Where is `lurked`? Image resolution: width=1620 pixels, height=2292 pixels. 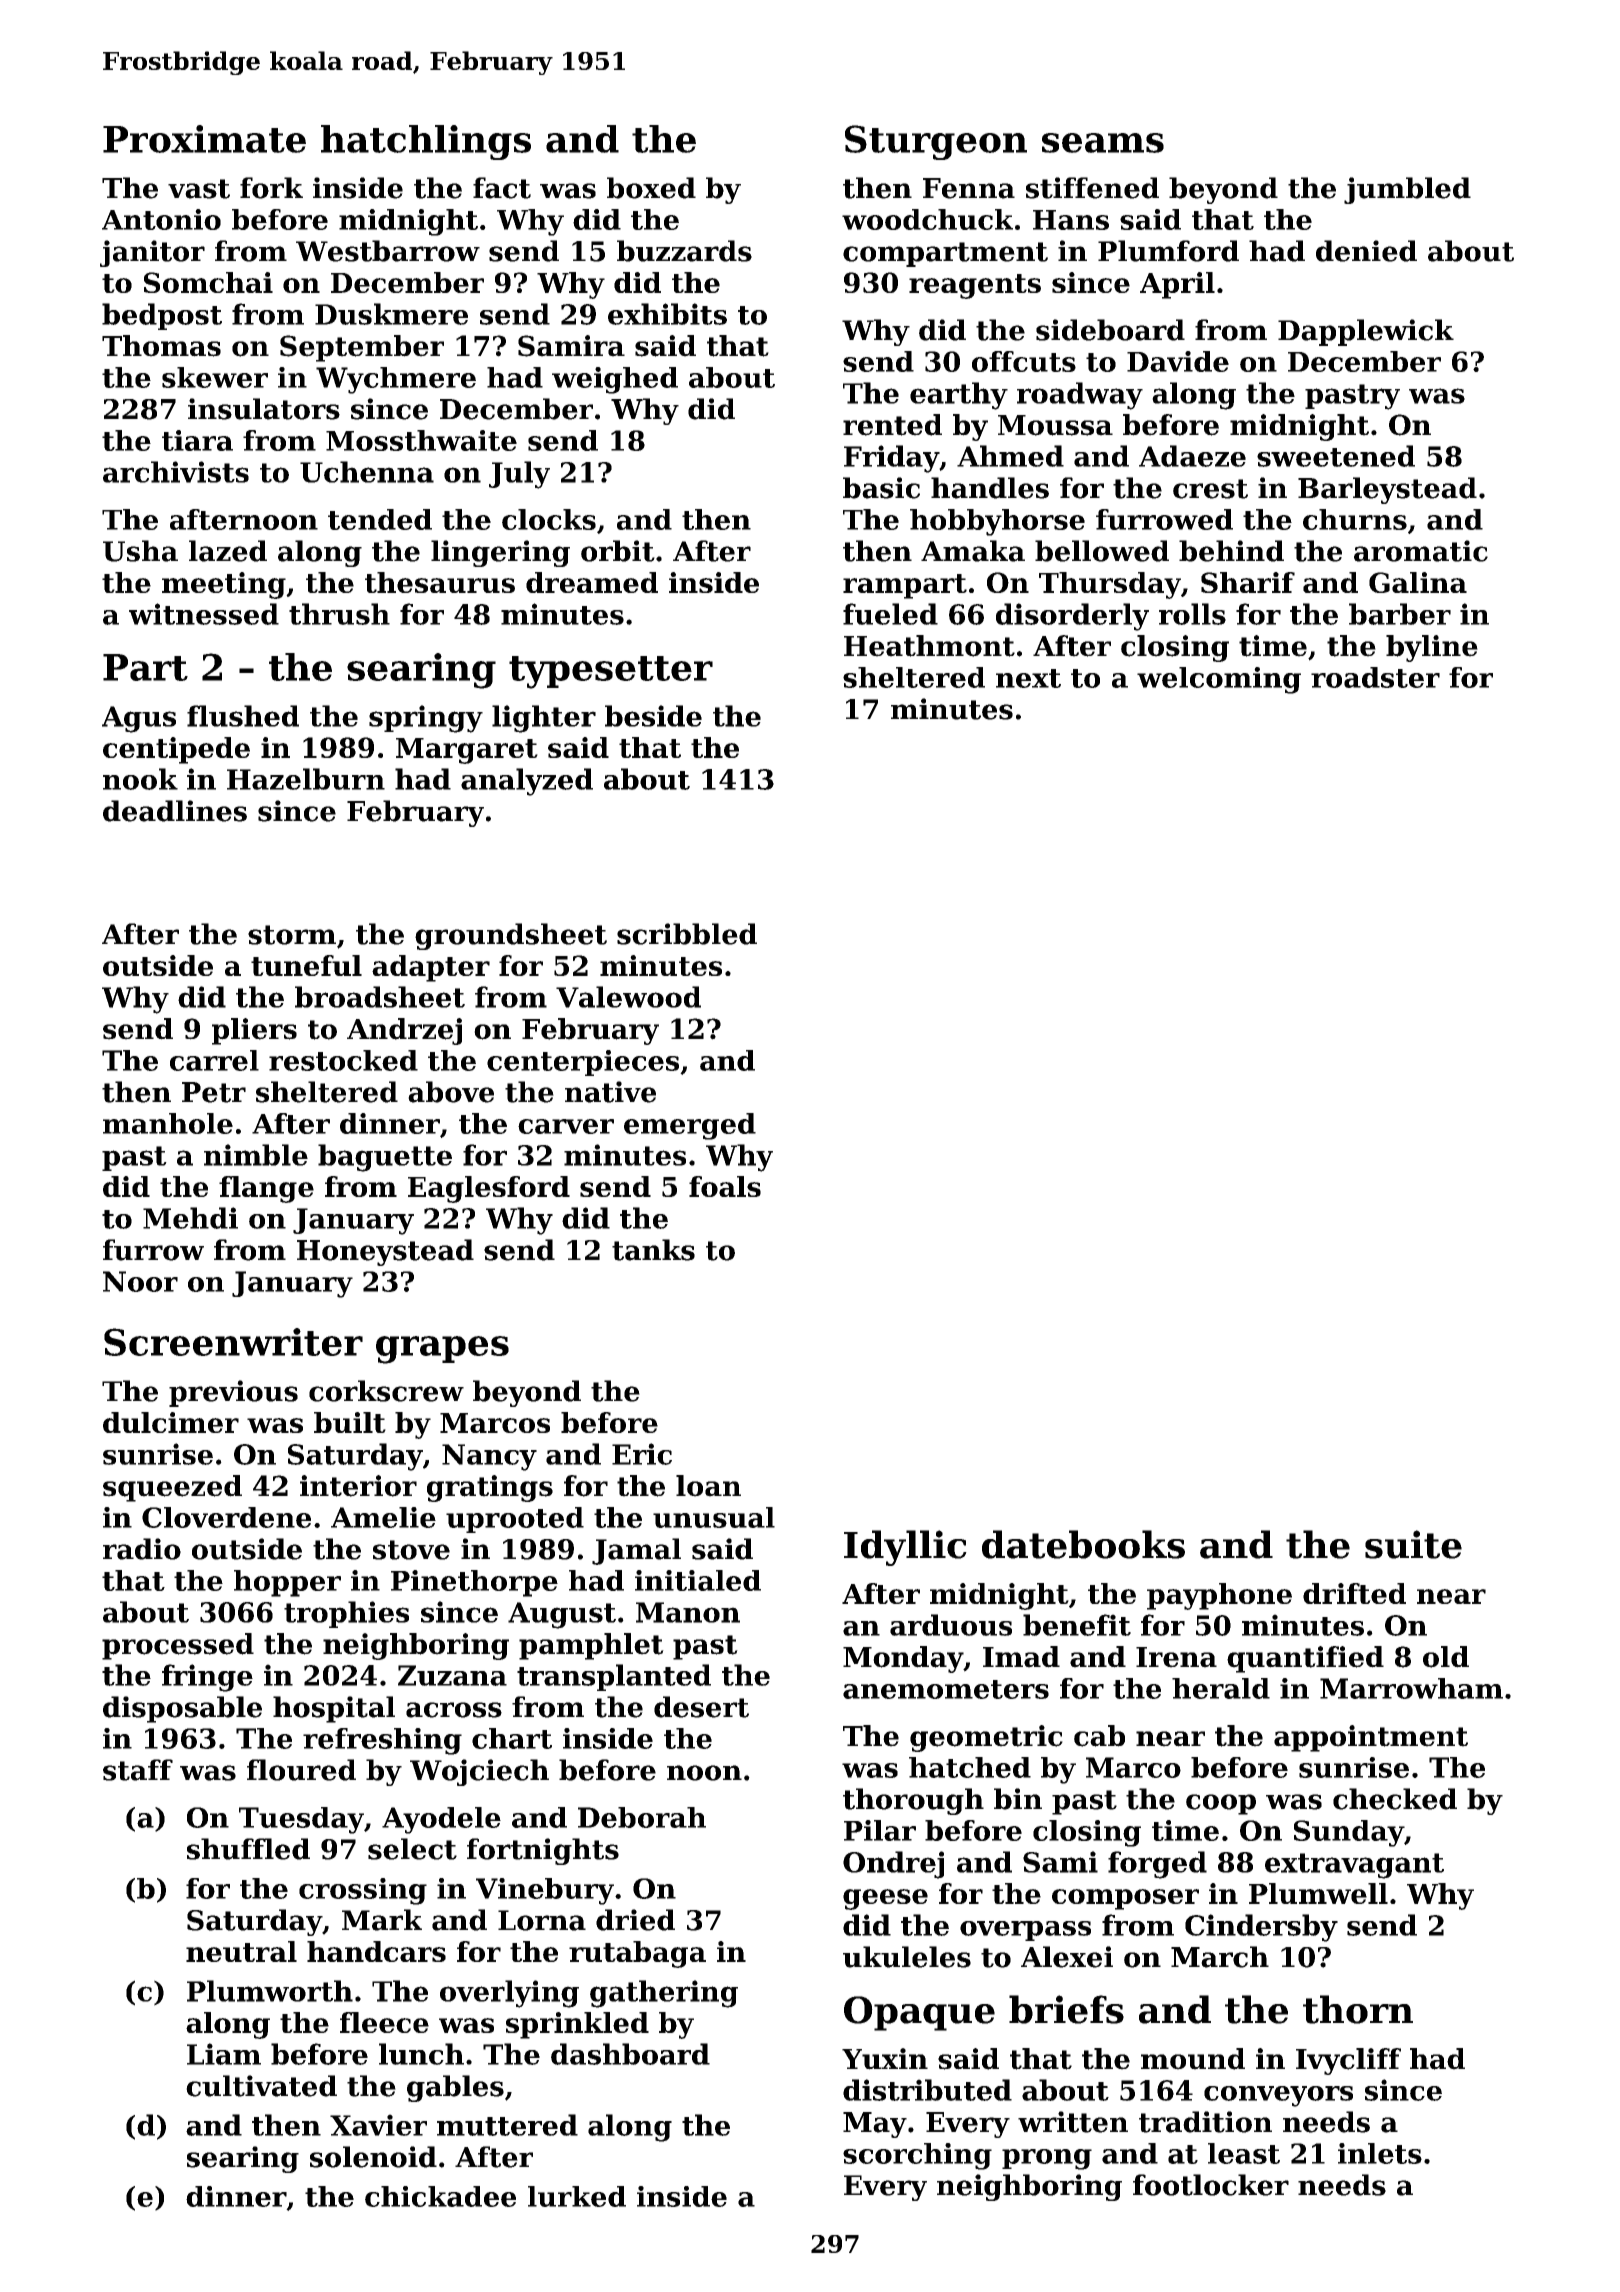 lurked is located at coordinates (577, 2196).
